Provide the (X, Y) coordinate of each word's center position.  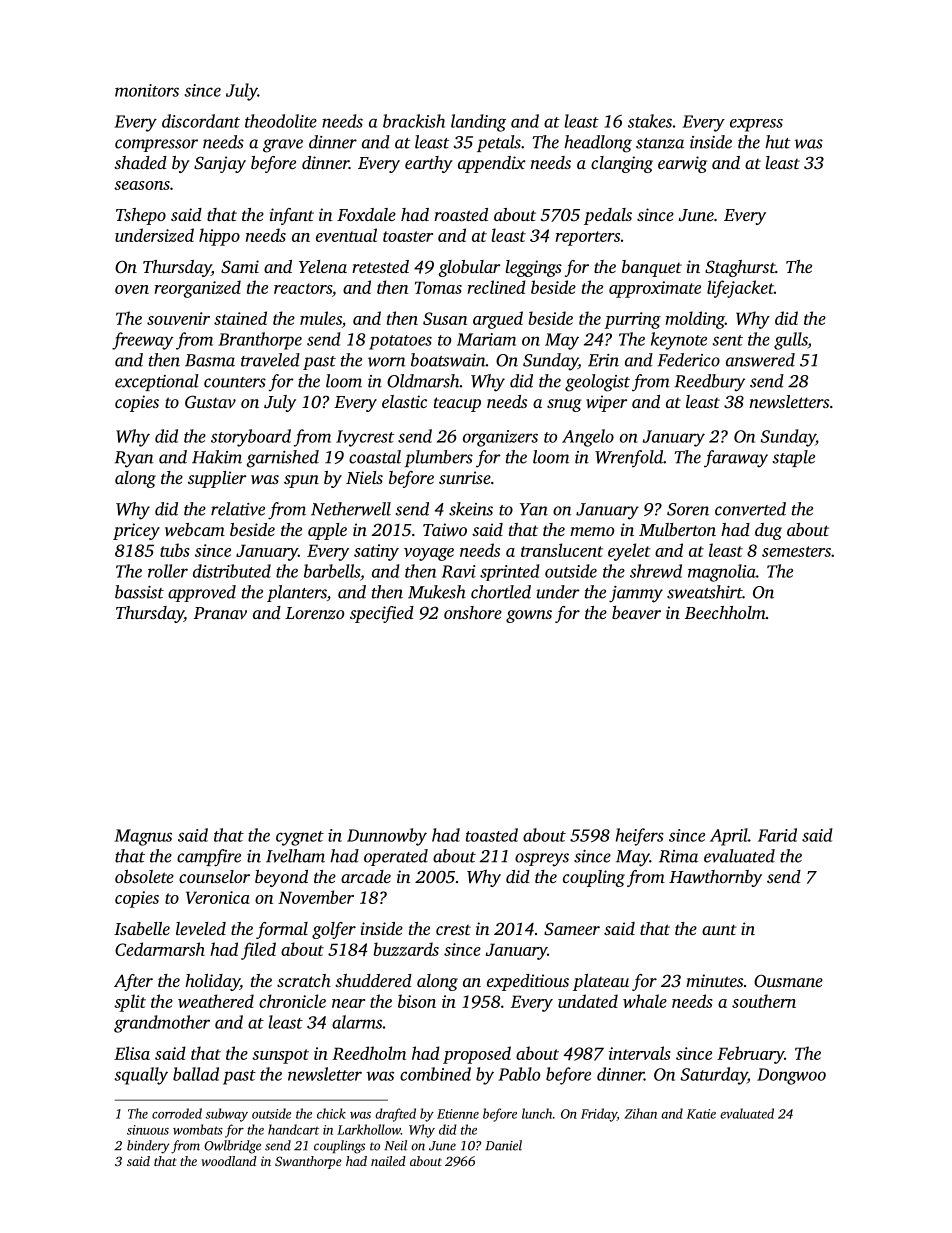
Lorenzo (314, 613)
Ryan (134, 459)
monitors (147, 90)
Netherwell (351, 509)
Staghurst (740, 268)
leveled (201, 928)
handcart (293, 1129)
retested (380, 266)
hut (777, 142)
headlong (598, 144)
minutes (714, 980)
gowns (529, 616)
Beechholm (725, 612)
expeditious (528, 982)
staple (793, 458)
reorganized (198, 289)
